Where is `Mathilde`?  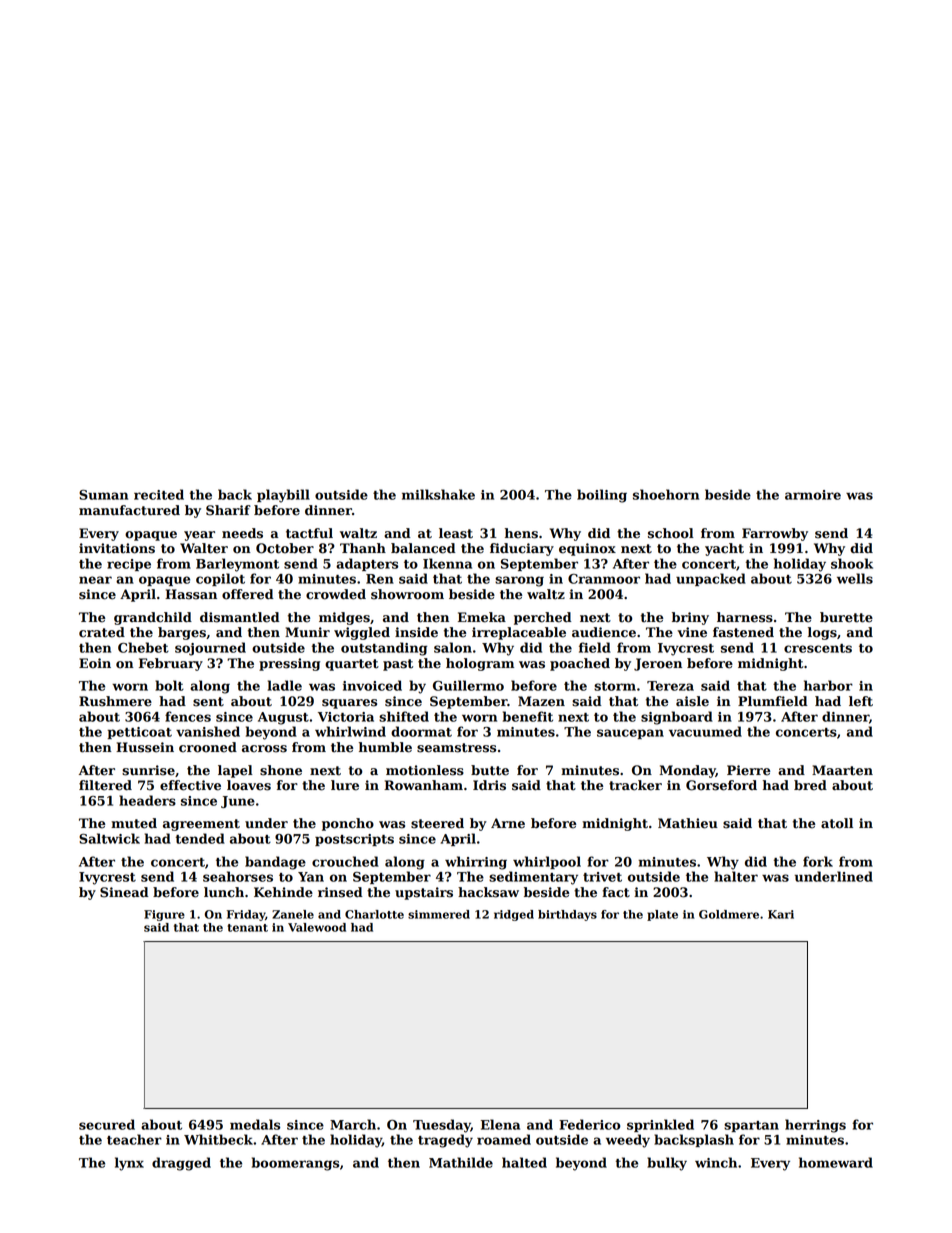
Mathilde is located at coordinates (461, 1162).
